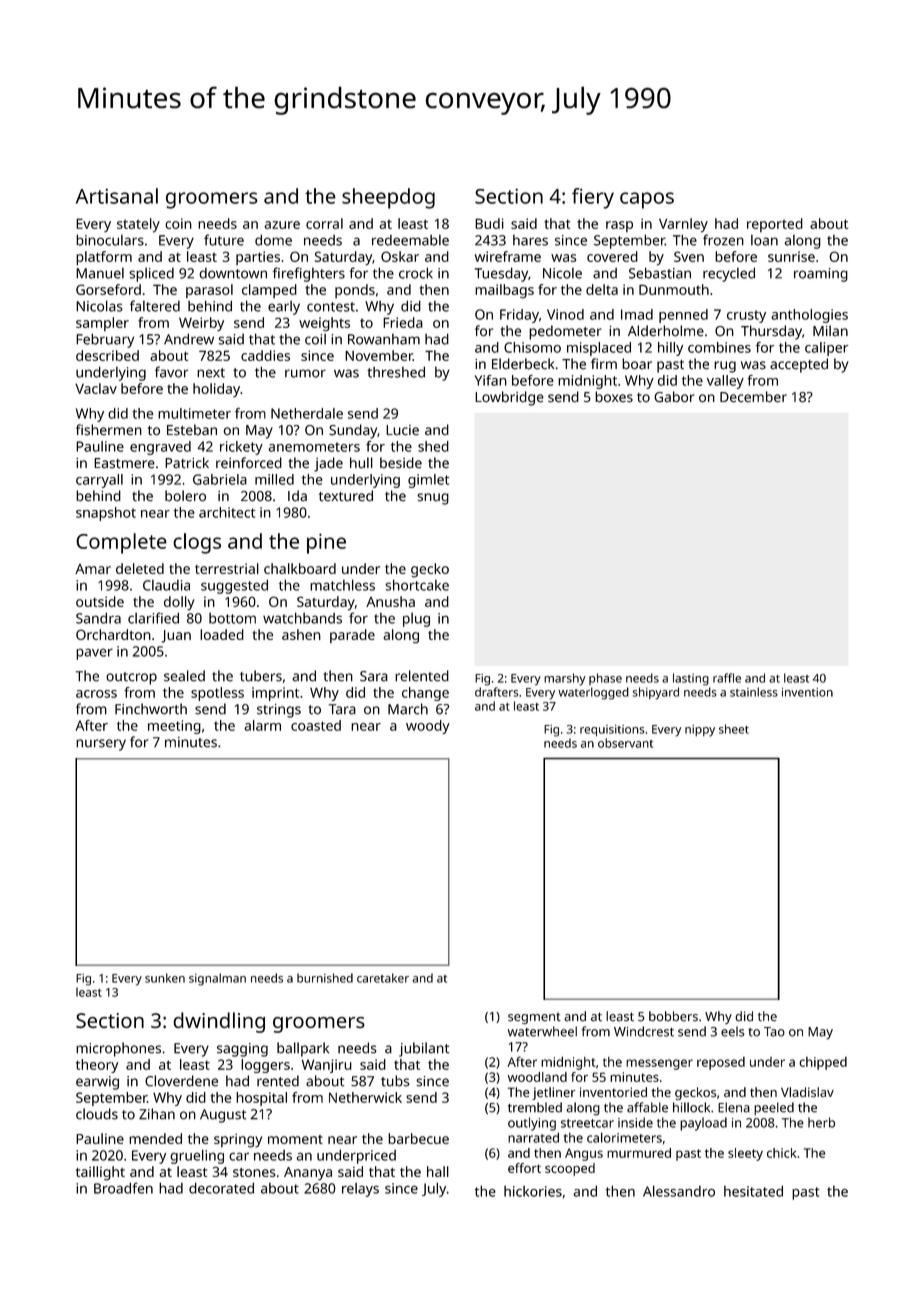 This screenshot has height=1308, width=924. What do you see at coordinates (593, 198) in the screenshot?
I see `fiery` at bounding box center [593, 198].
